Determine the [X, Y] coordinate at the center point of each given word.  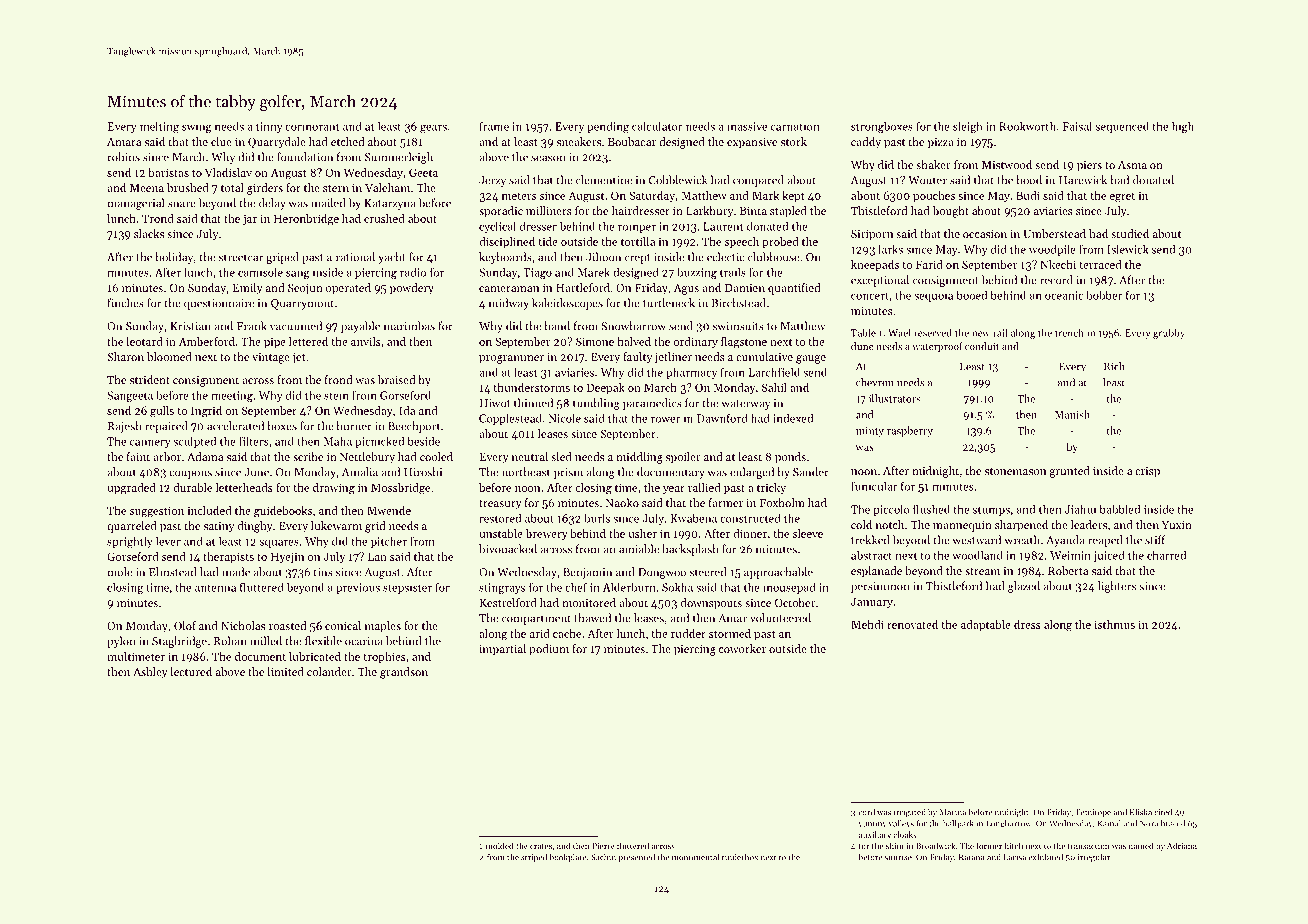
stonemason [1015, 471]
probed [780, 242]
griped [282, 258]
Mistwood [1007, 164]
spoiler [683, 458]
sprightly [130, 542]
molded [500, 845]
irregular [1094, 858]
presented [636, 858]
